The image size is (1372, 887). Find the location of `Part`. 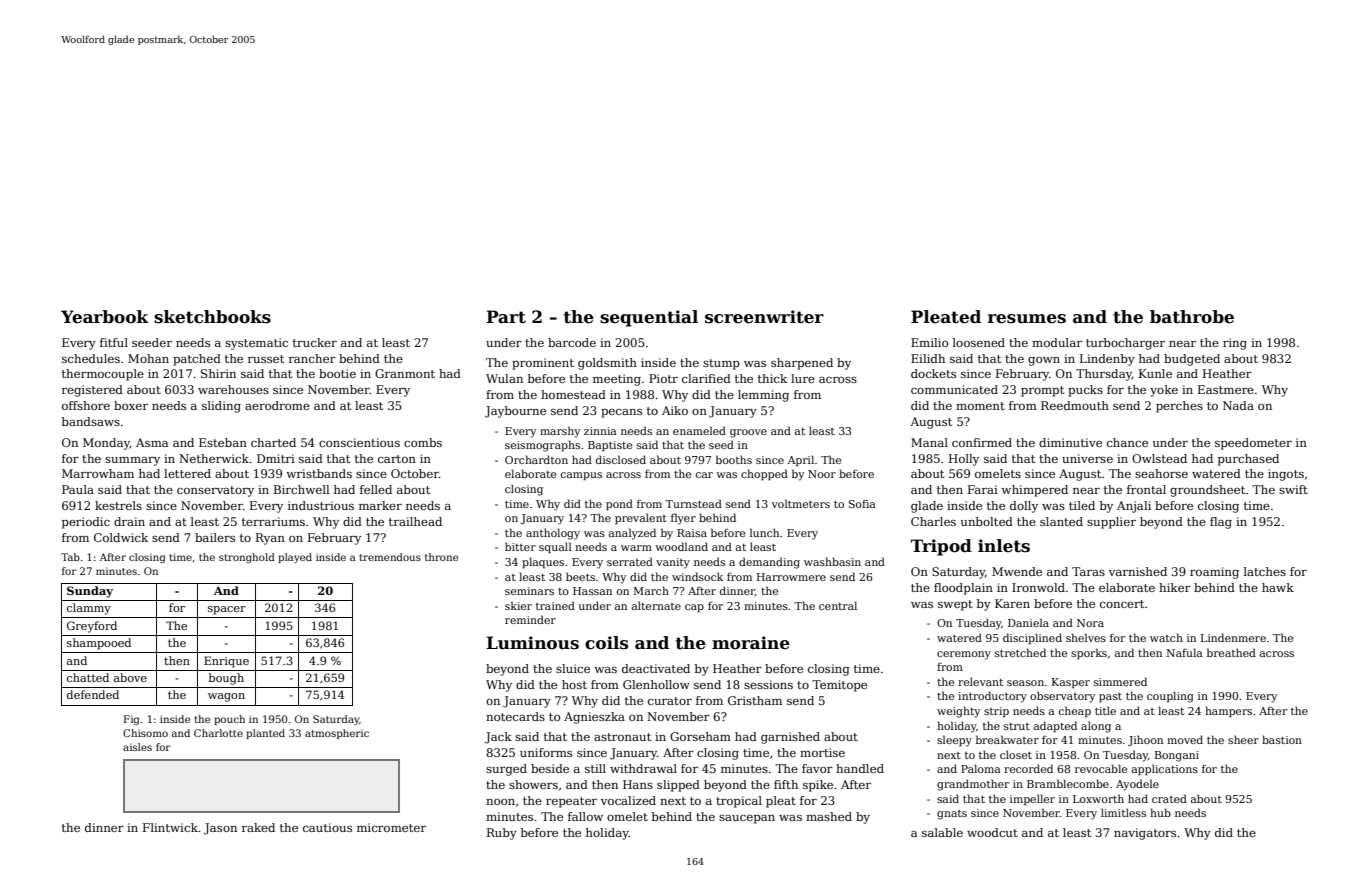

Part is located at coordinates (506, 317).
